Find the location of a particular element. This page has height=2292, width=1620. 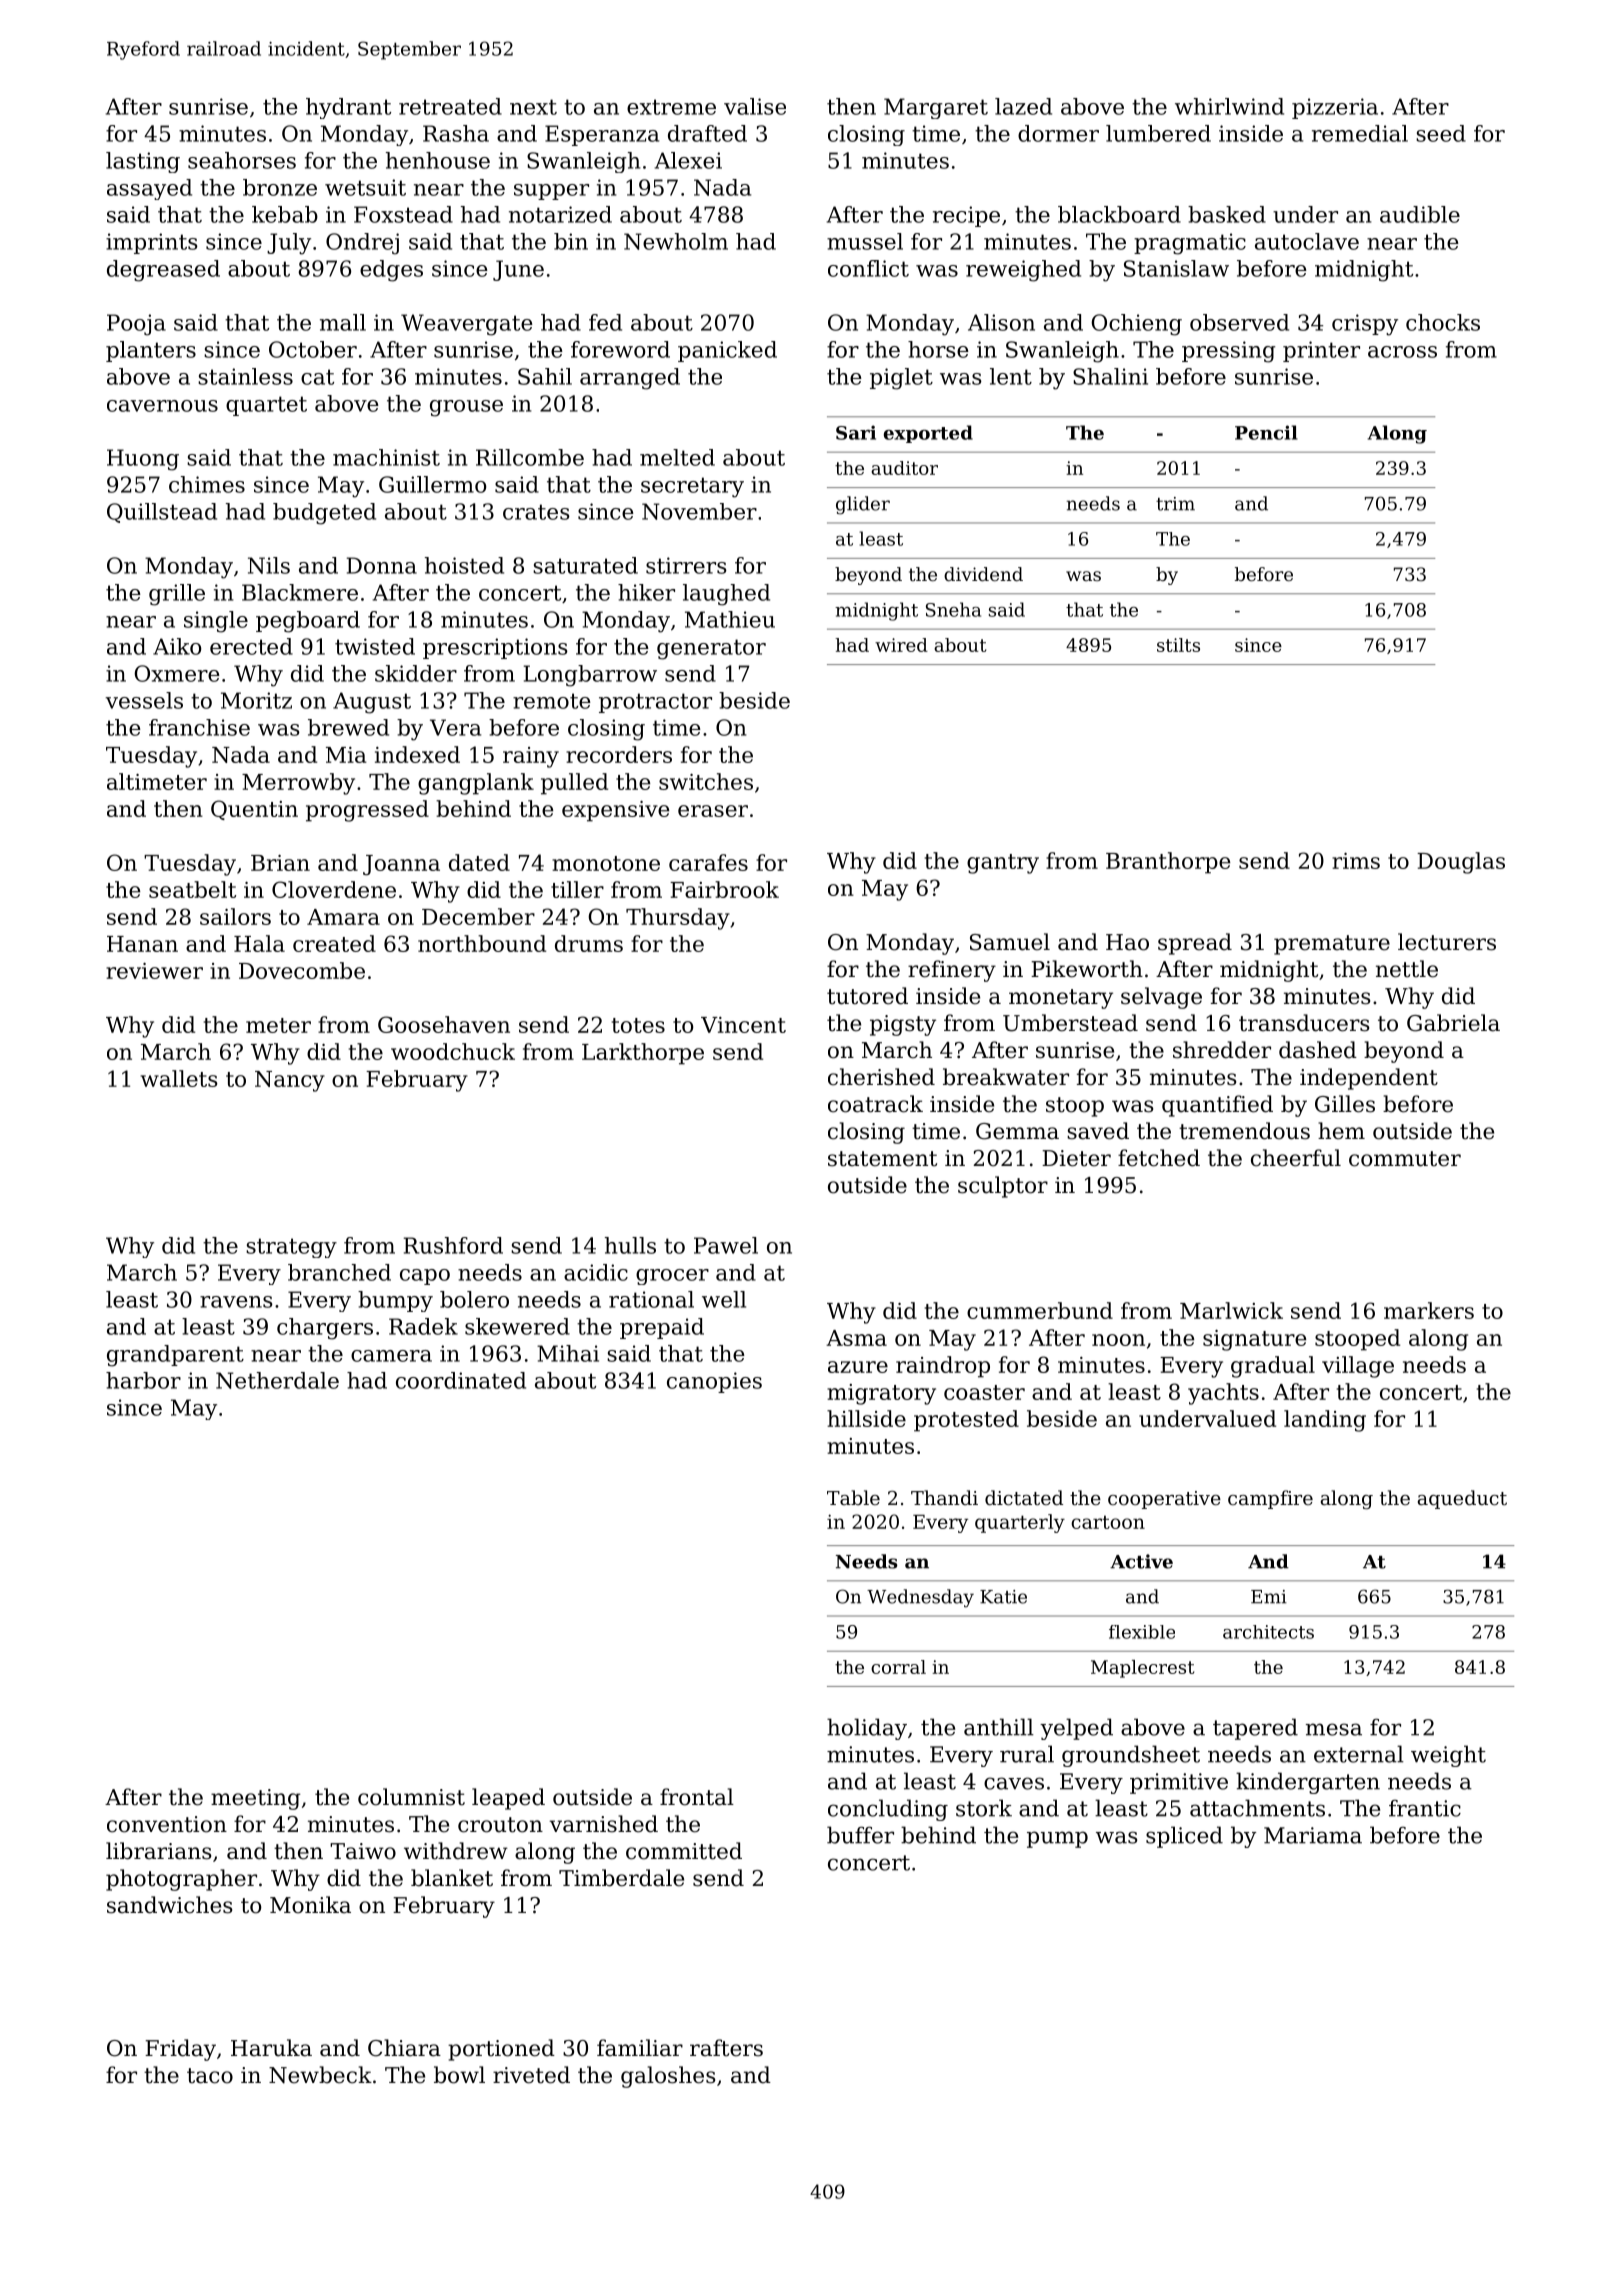

valise is located at coordinates (755, 106).
